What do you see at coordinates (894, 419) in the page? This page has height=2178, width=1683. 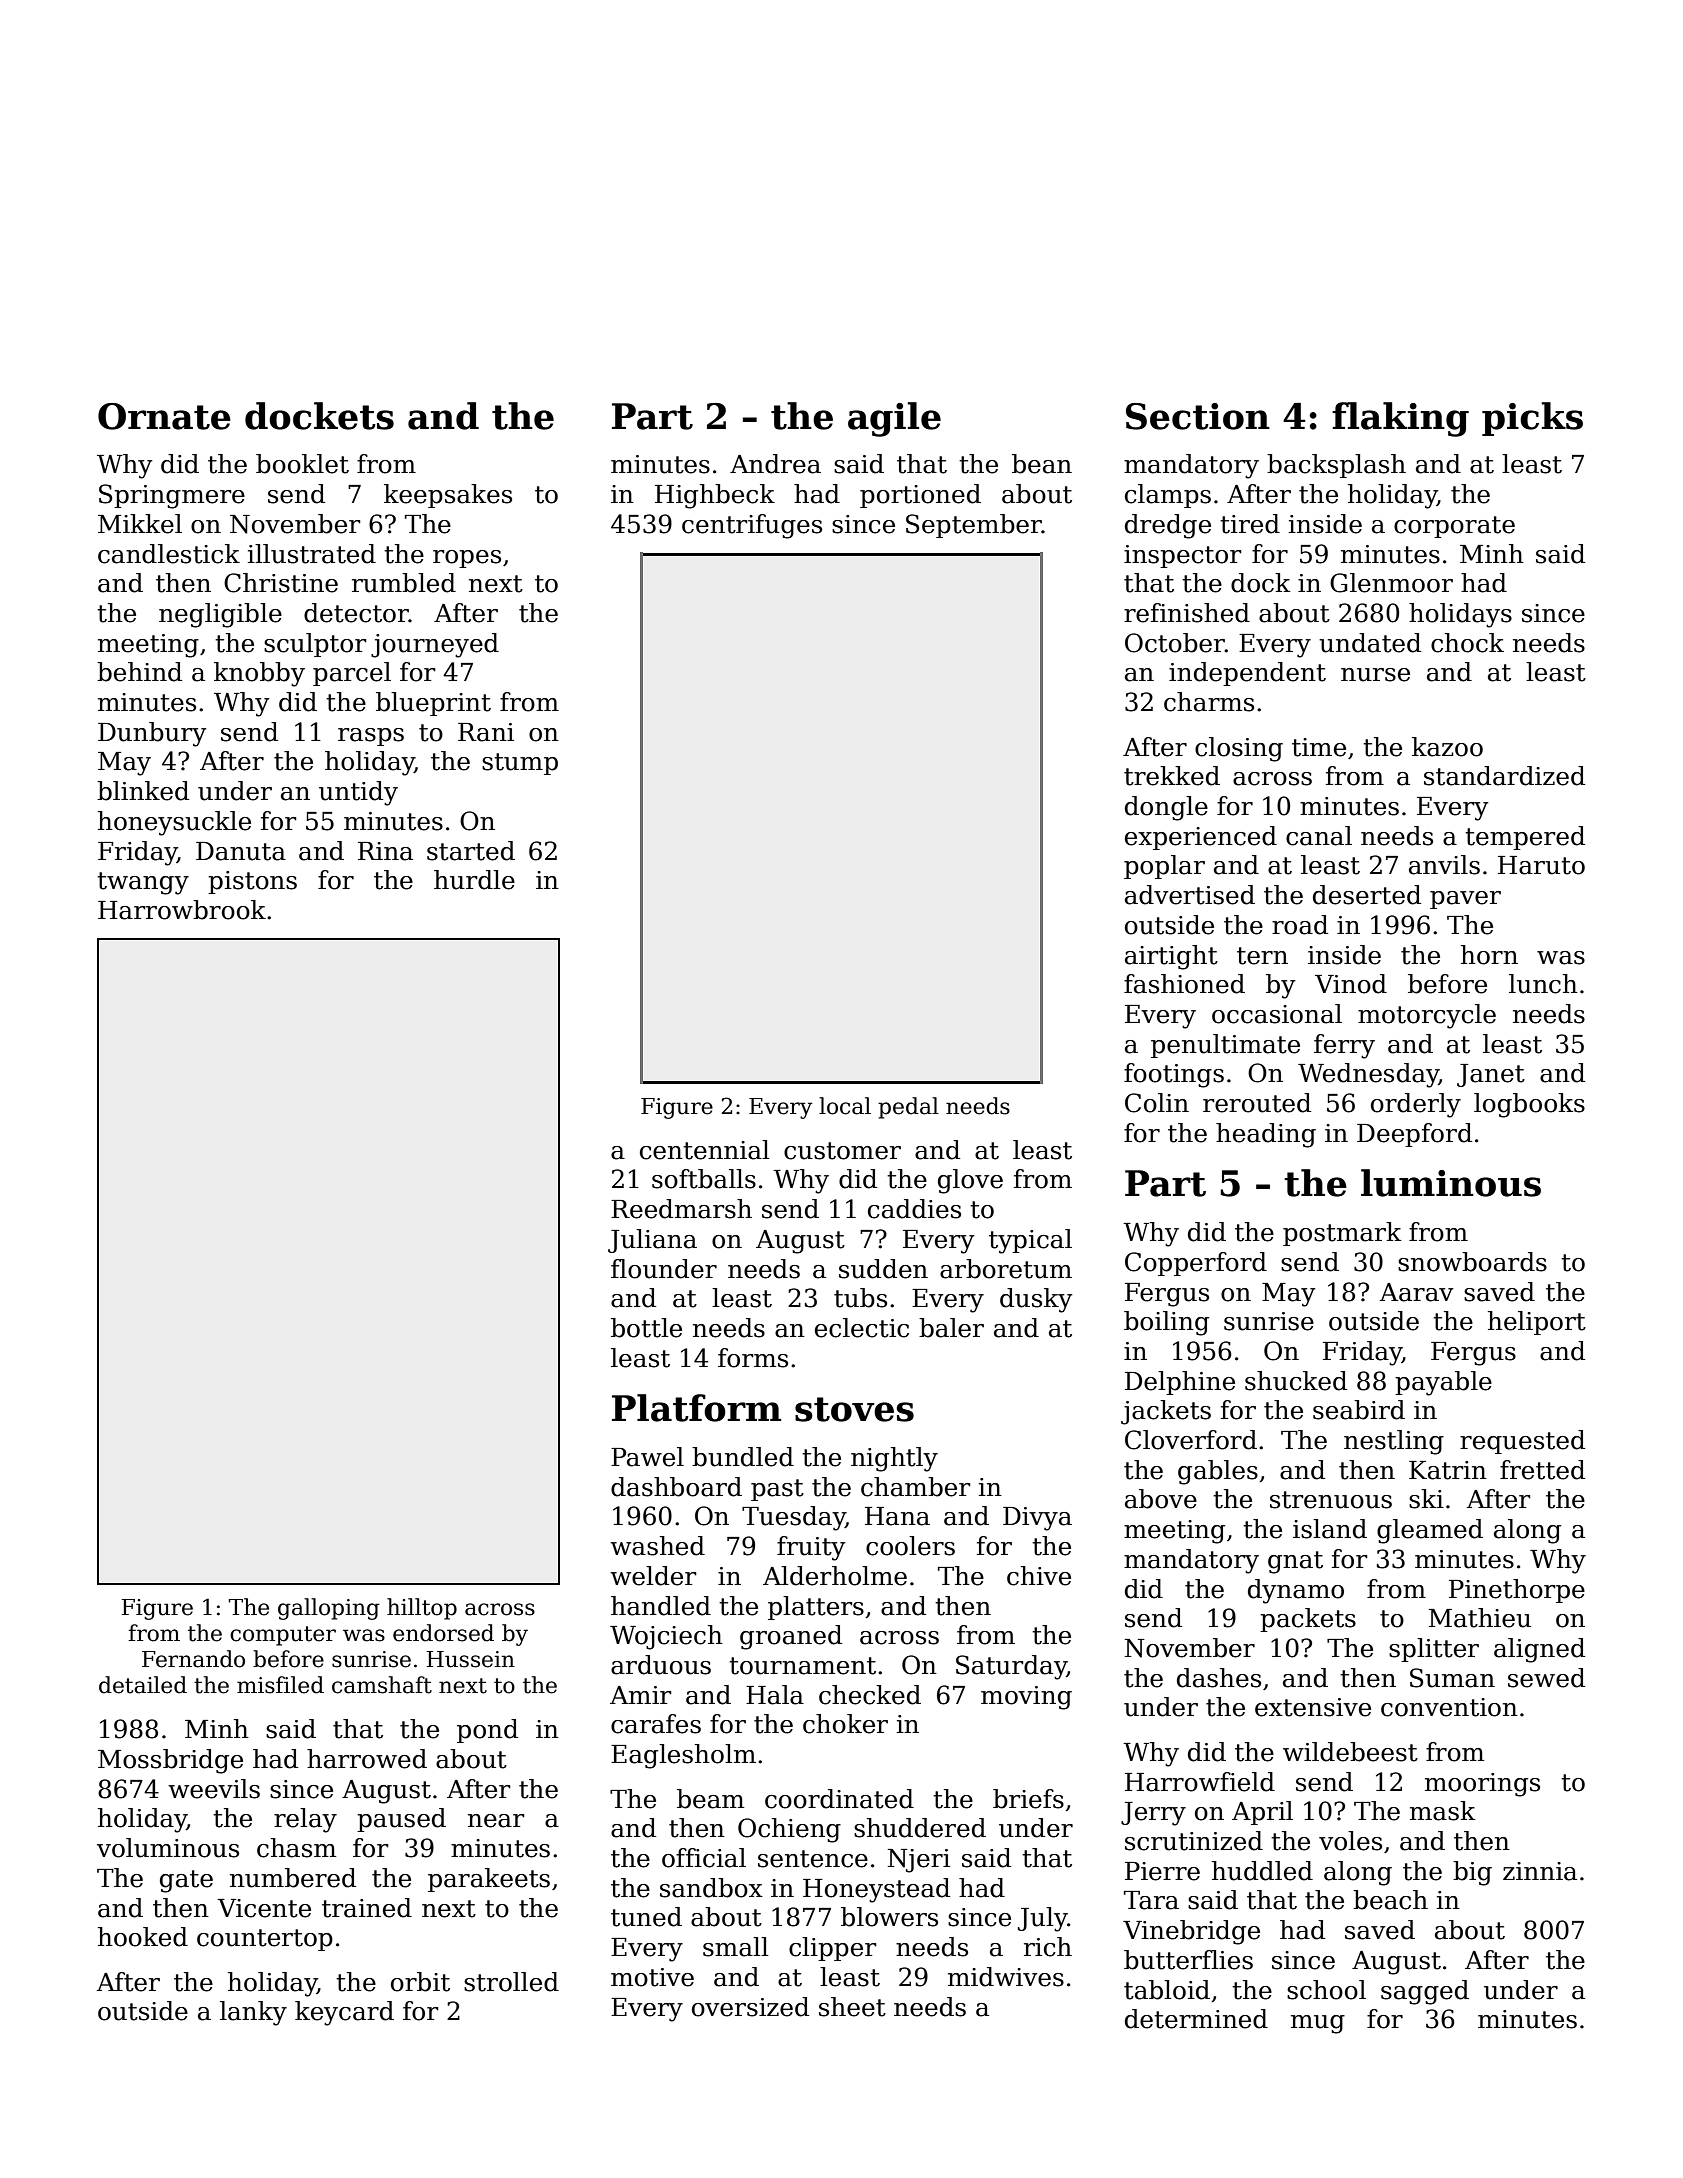 I see `agile` at bounding box center [894, 419].
